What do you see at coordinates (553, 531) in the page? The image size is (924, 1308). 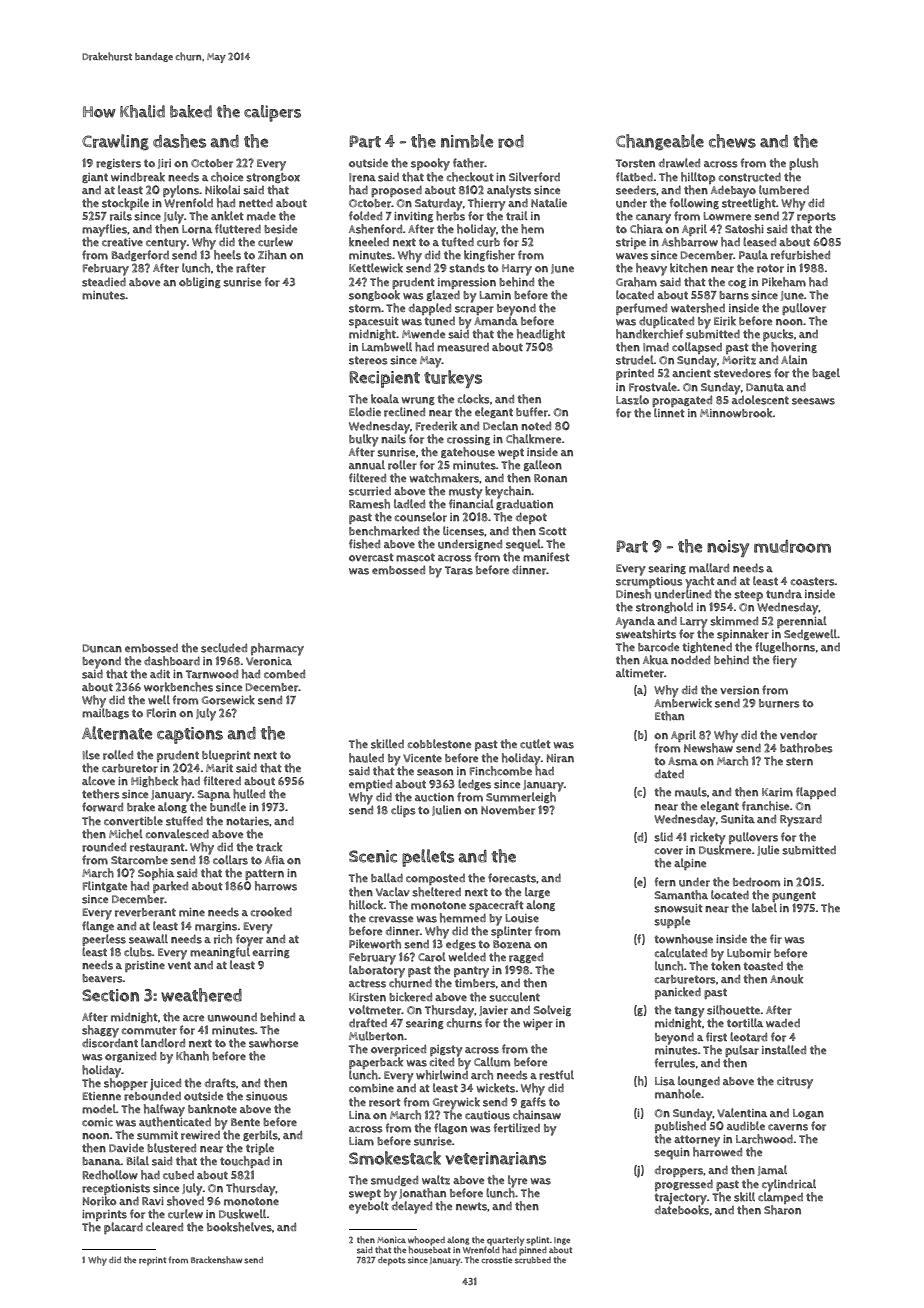 I see `Scott` at bounding box center [553, 531].
